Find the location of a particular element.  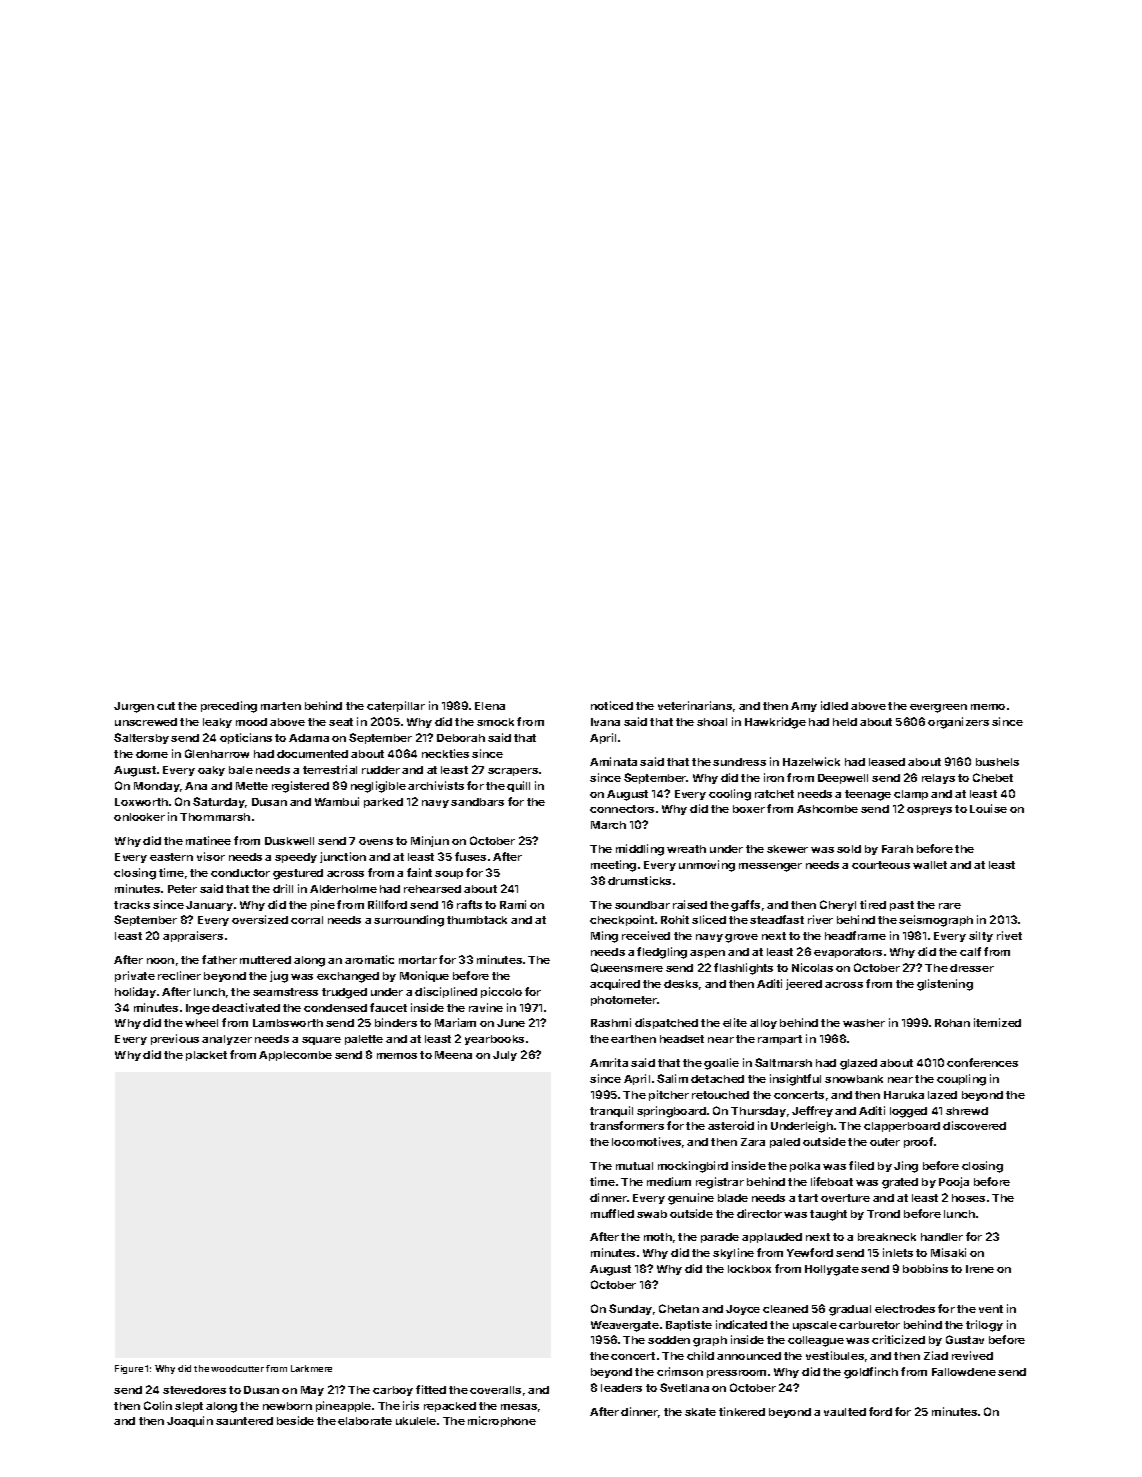

microphone is located at coordinates (502, 1421).
